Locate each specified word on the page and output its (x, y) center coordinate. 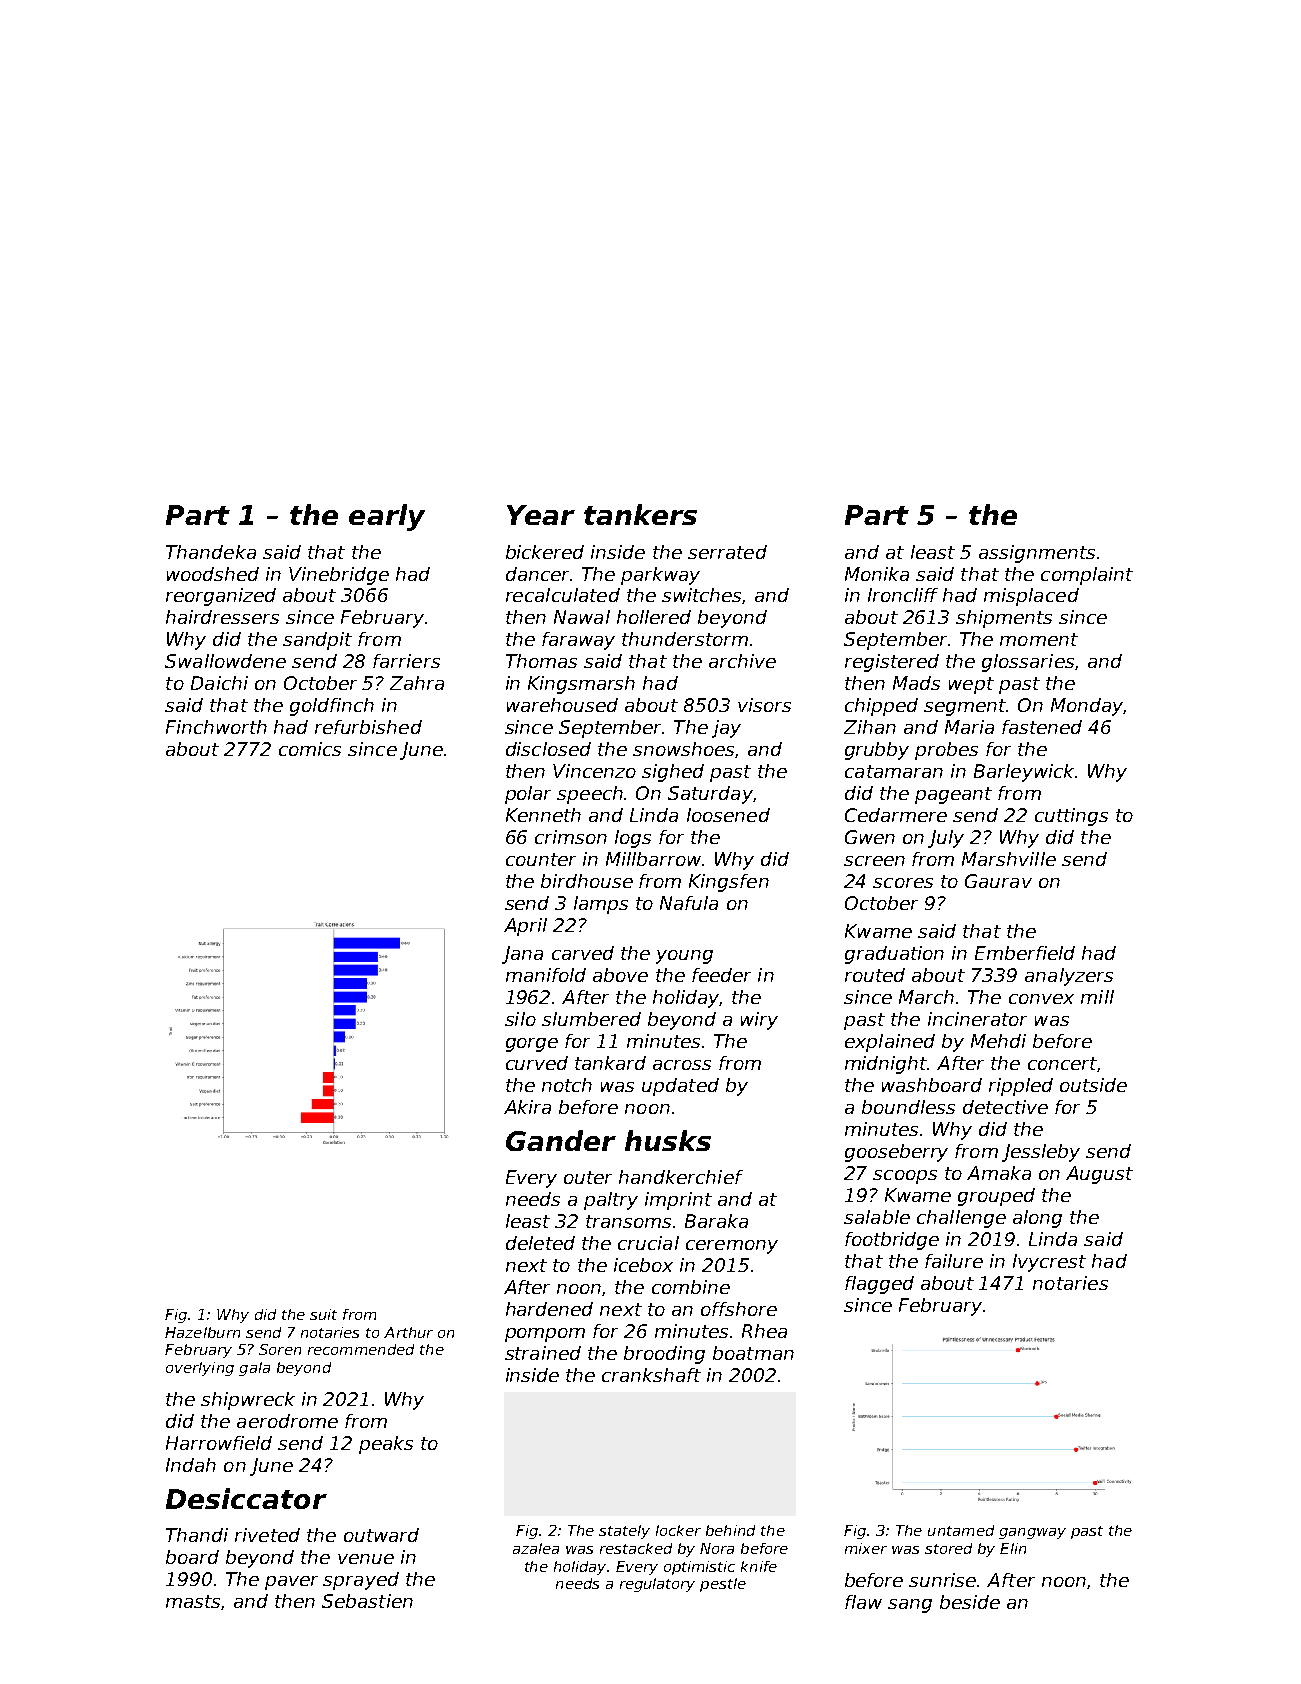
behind (730, 1530)
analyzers (1069, 977)
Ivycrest (1049, 1263)
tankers (640, 514)
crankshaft (651, 1375)
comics (310, 749)
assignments (1037, 554)
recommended (361, 1349)
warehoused (562, 705)
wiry (759, 1021)
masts (193, 1601)
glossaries (1028, 663)
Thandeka (211, 552)
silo (520, 1019)
